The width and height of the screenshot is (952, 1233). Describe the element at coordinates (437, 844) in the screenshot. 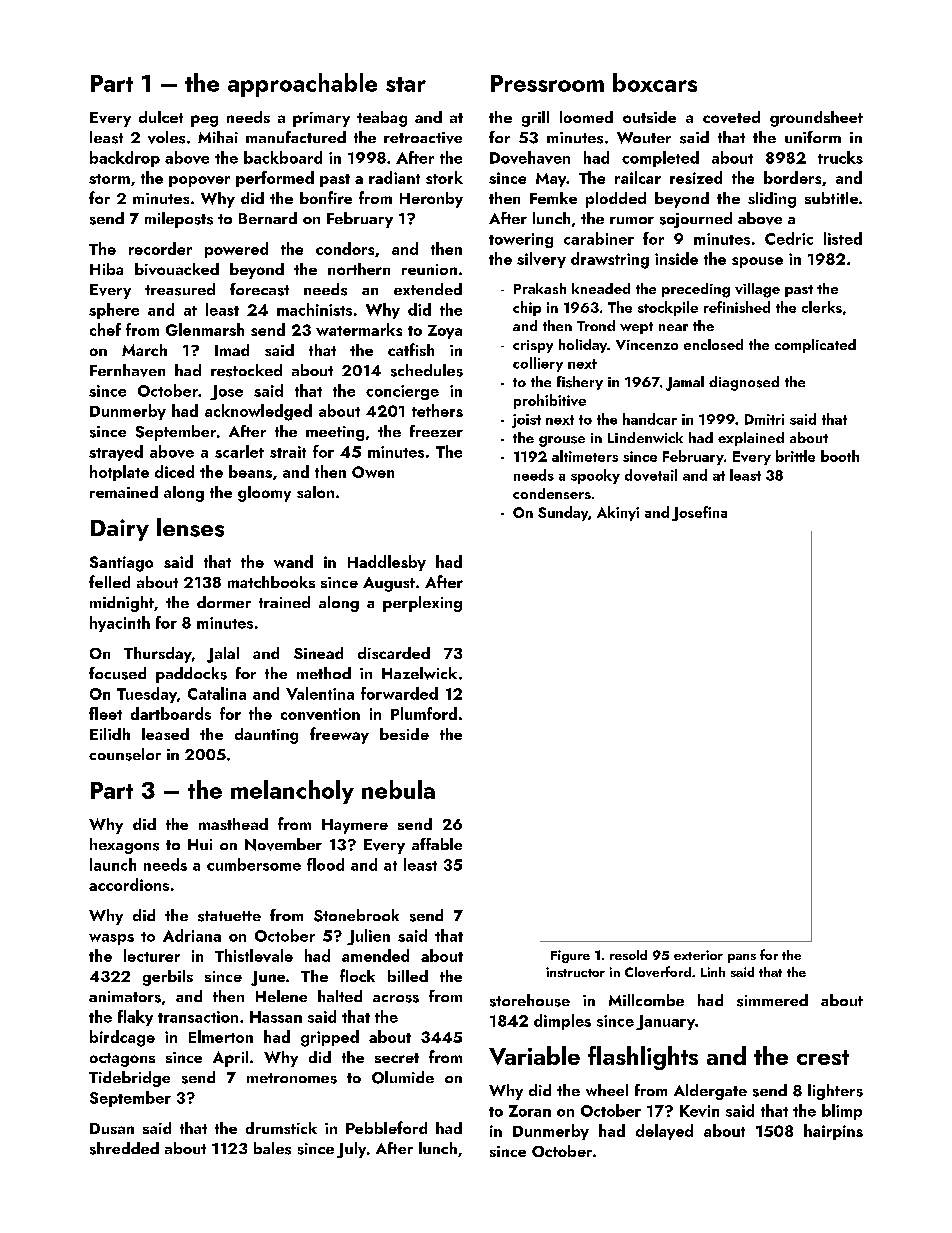

I see `affable` at that location.
